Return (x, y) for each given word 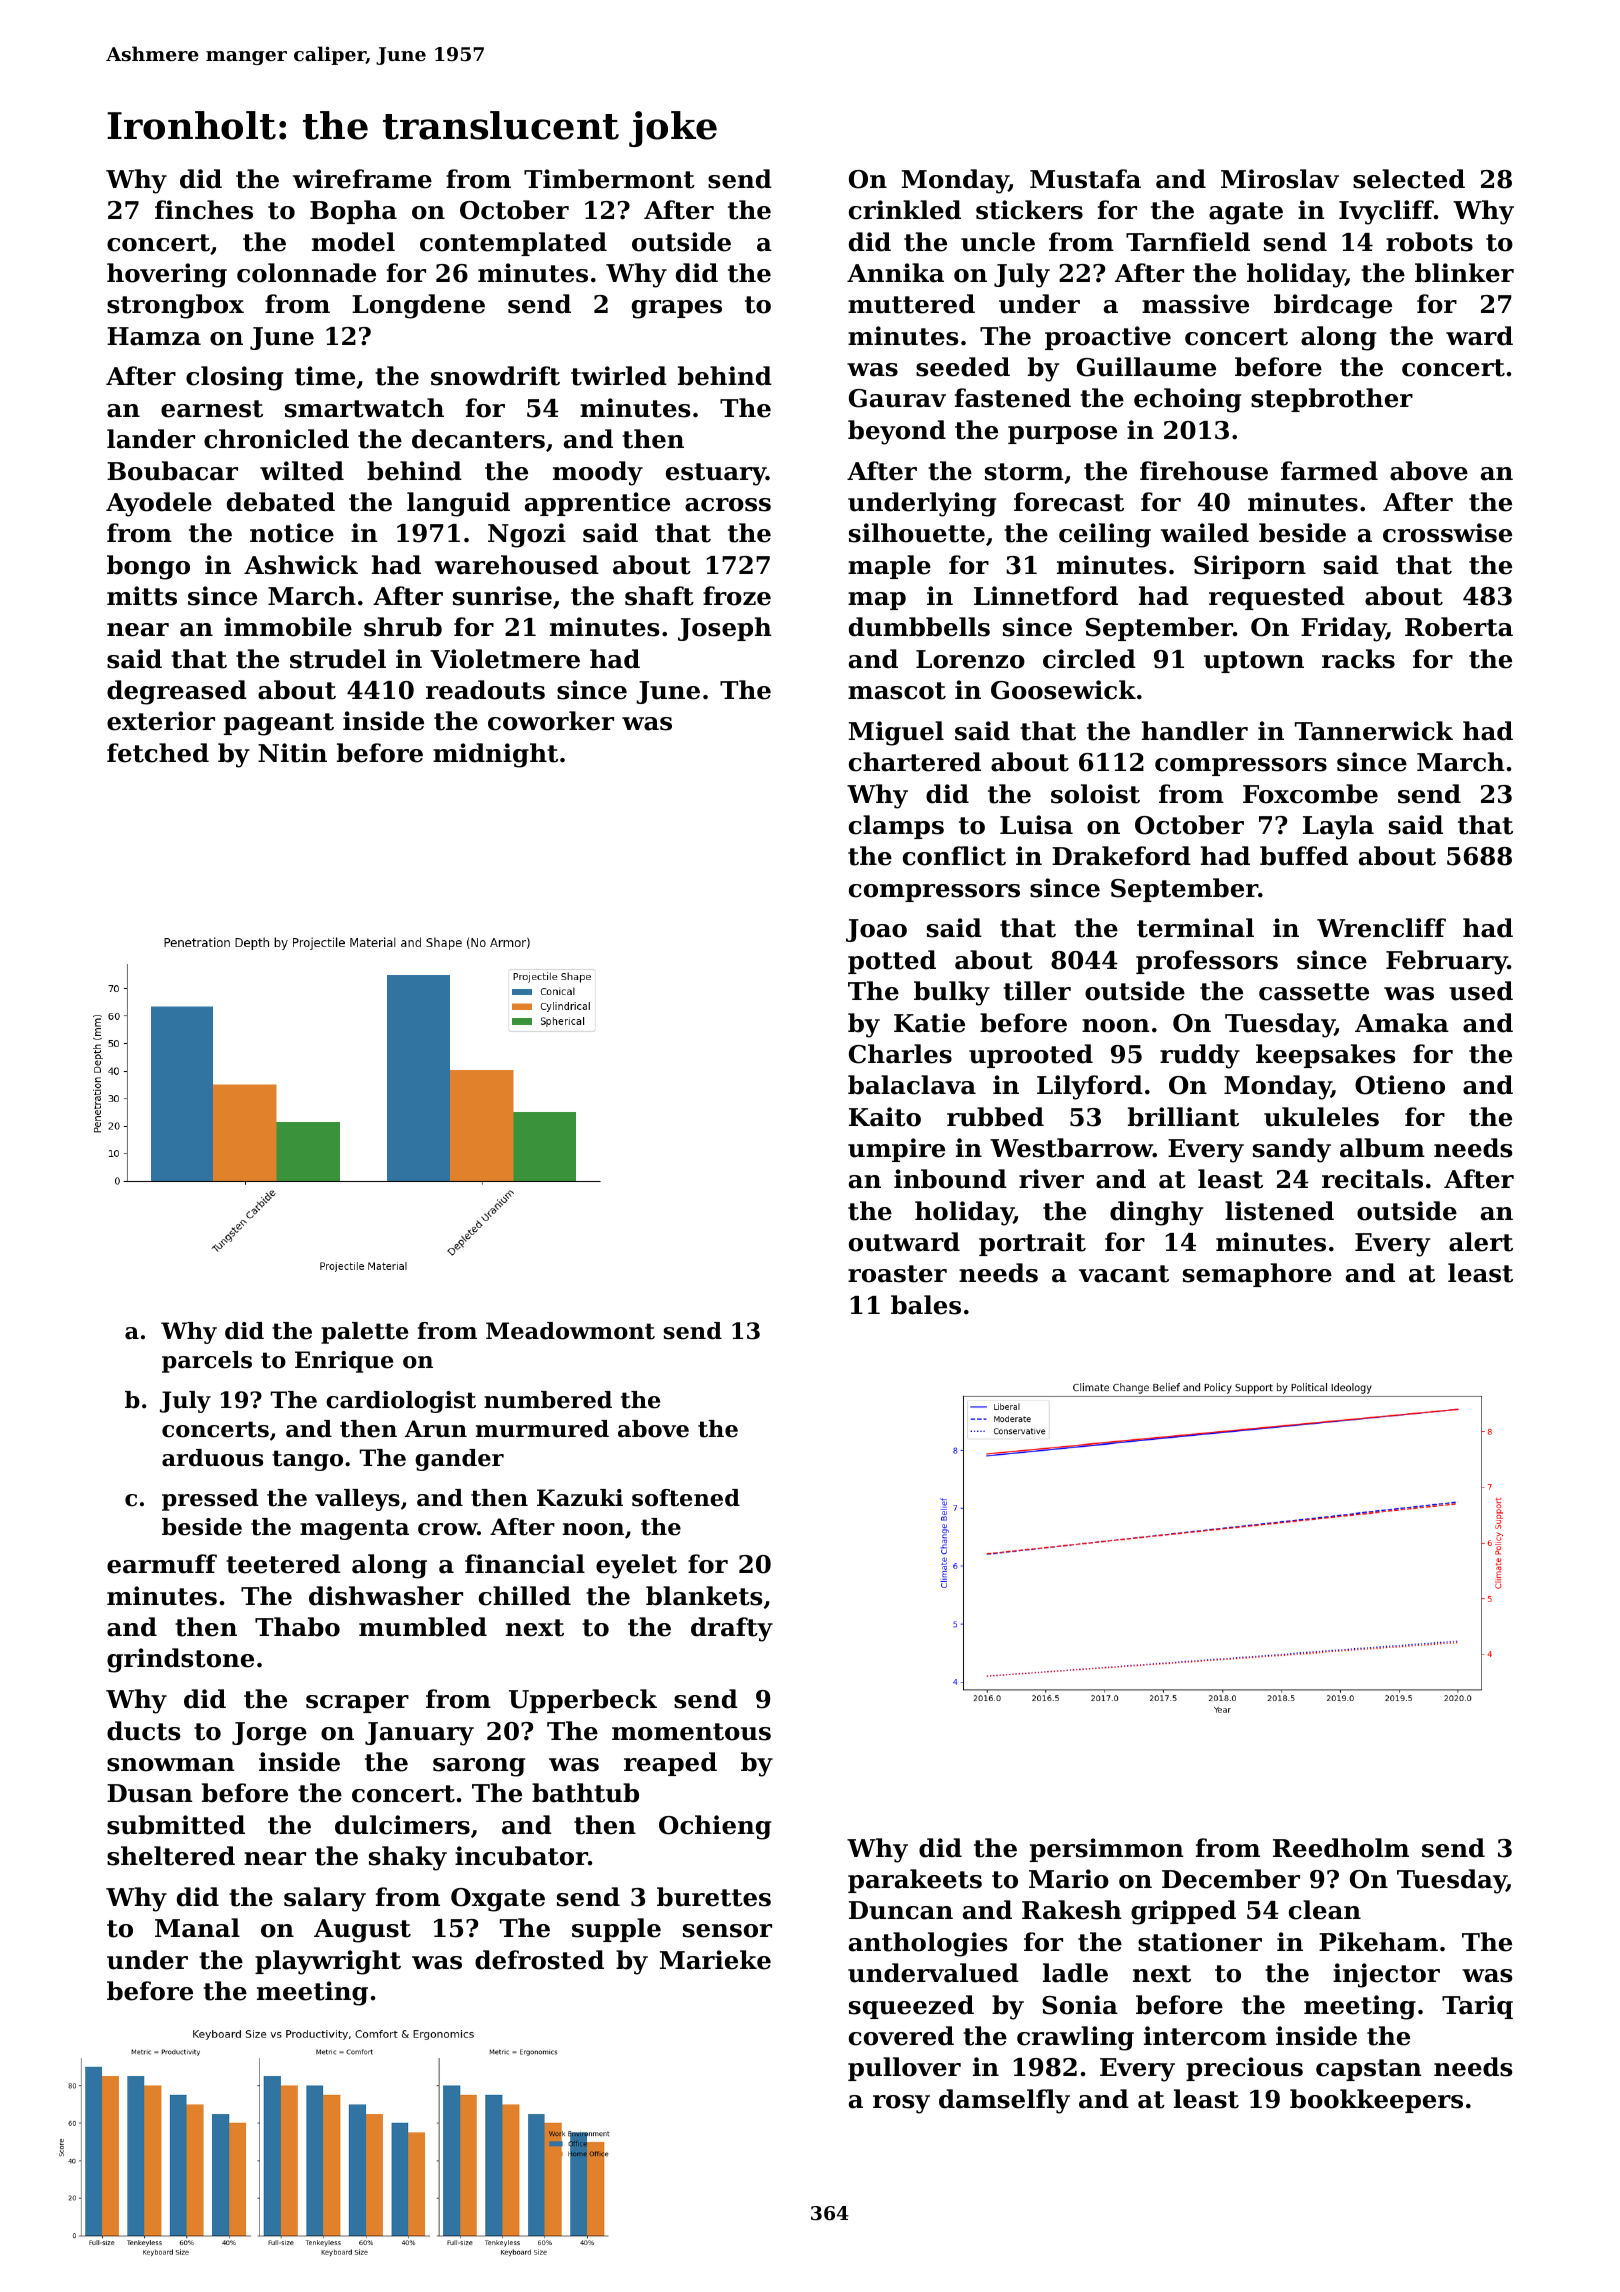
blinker (1464, 273)
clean (1325, 1910)
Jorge (269, 1734)
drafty (732, 1629)
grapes (677, 309)
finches (204, 210)
